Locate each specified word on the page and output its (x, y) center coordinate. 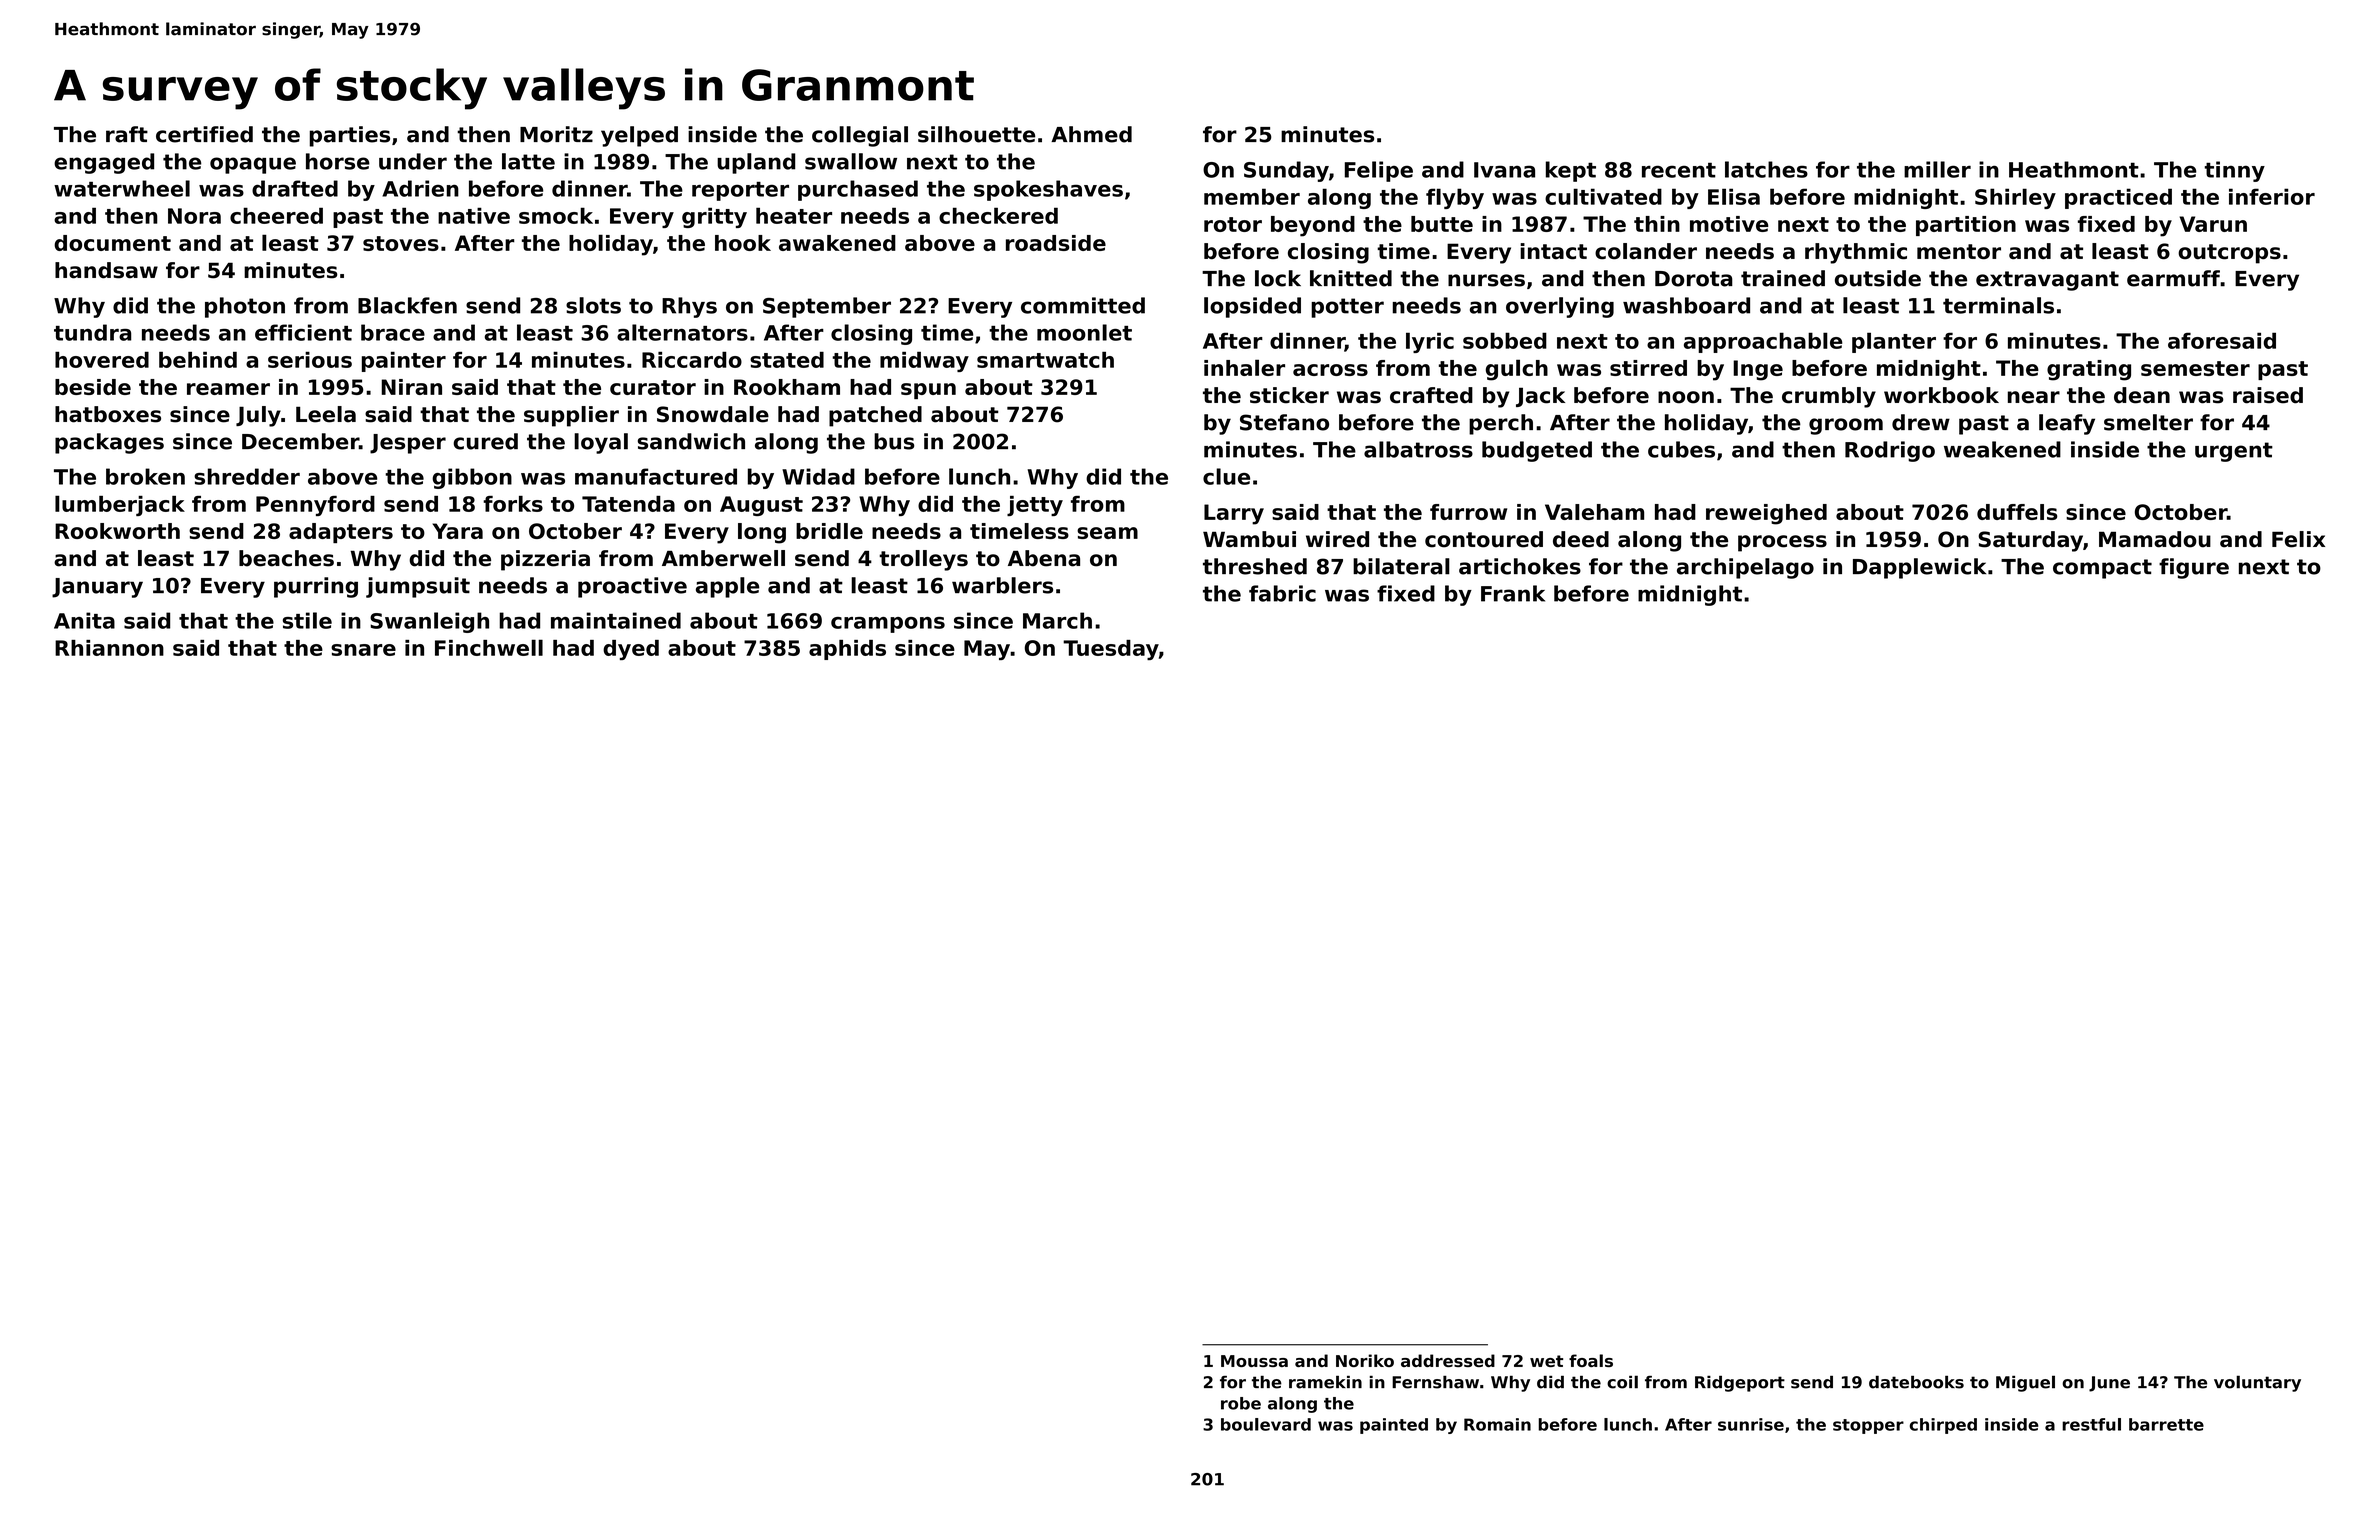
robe (1241, 1403)
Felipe (1379, 171)
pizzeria (545, 560)
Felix (2298, 539)
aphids (847, 650)
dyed (631, 650)
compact (2102, 569)
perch (1501, 424)
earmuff (2173, 278)
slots (593, 305)
